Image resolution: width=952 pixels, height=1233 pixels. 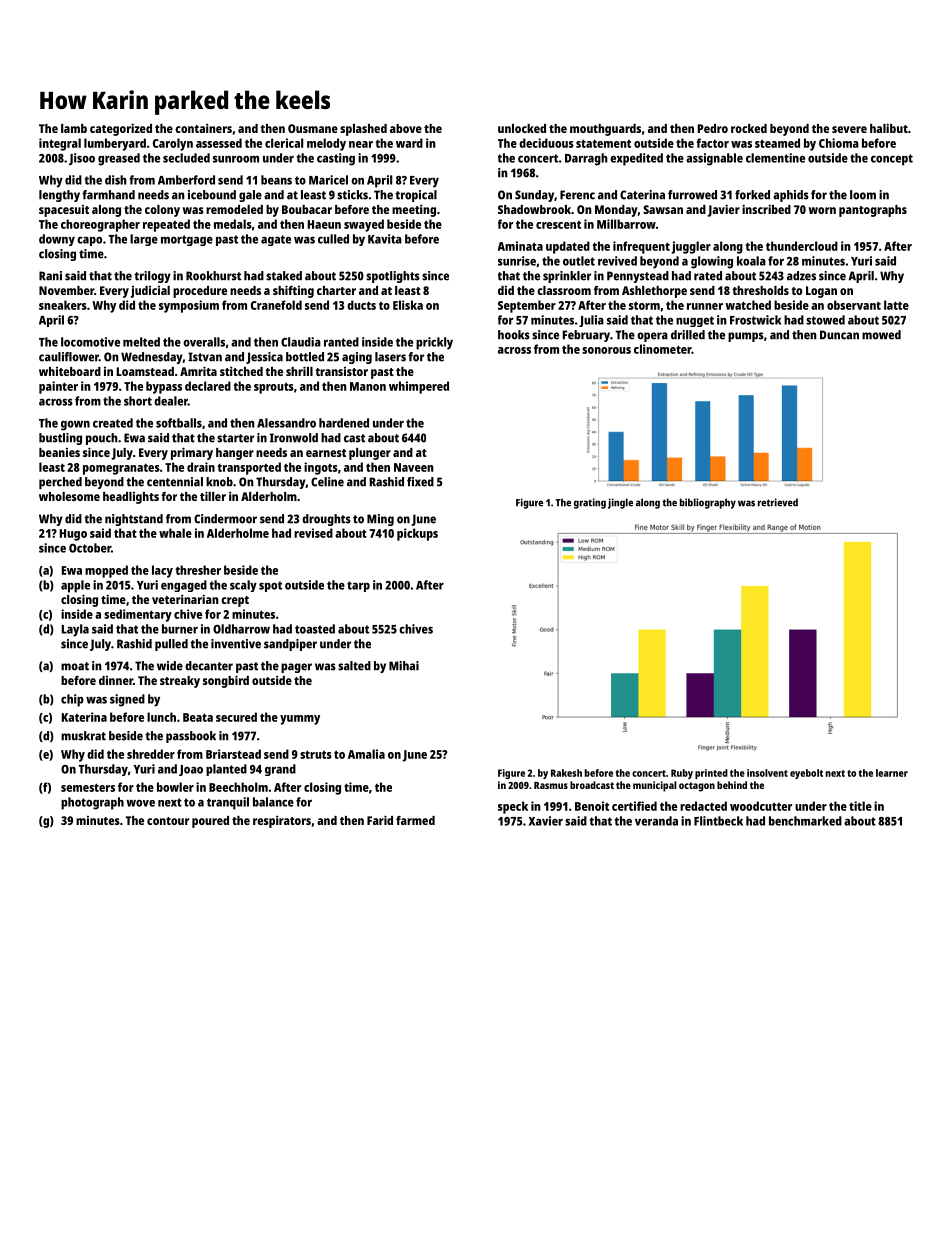 I want to click on beanies, so click(x=59, y=452).
